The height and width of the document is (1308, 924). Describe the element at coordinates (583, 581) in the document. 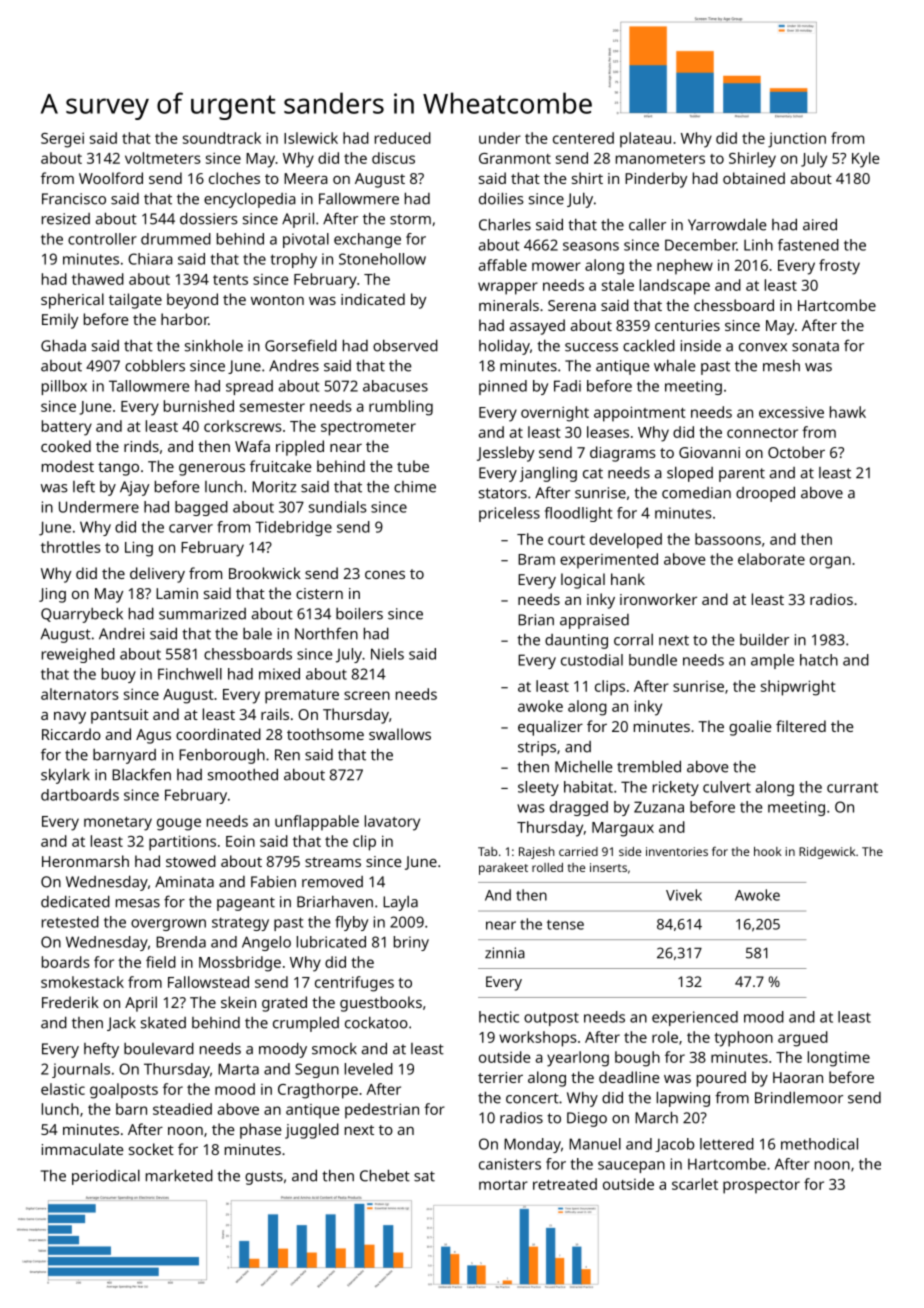

I see `logical` at that location.
